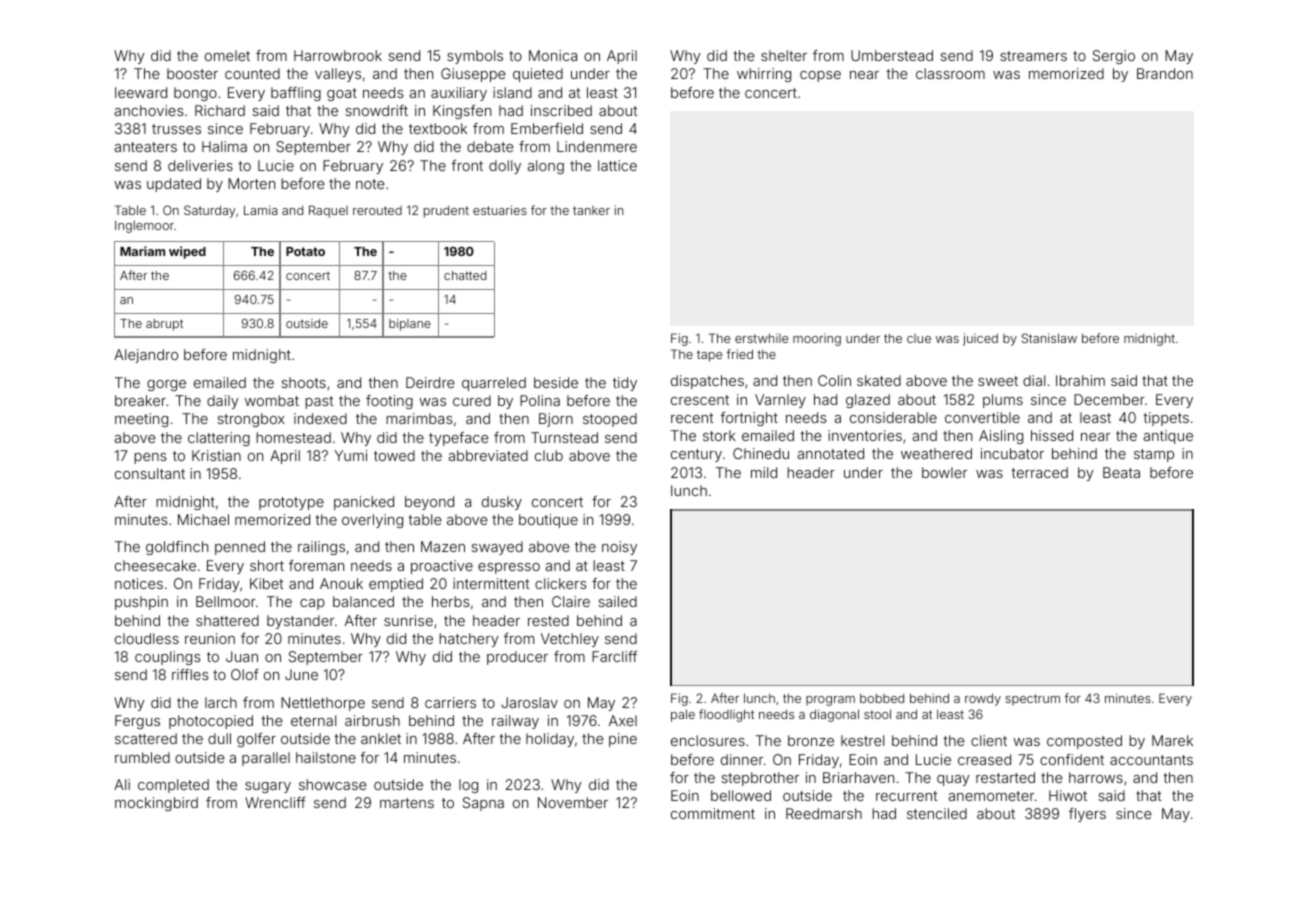 Image resolution: width=1308 pixels, height=924 pixels. What do you see at coordinates (488, 455) in the image?
I see `abbreviated` at bounding box center [488, 455].
